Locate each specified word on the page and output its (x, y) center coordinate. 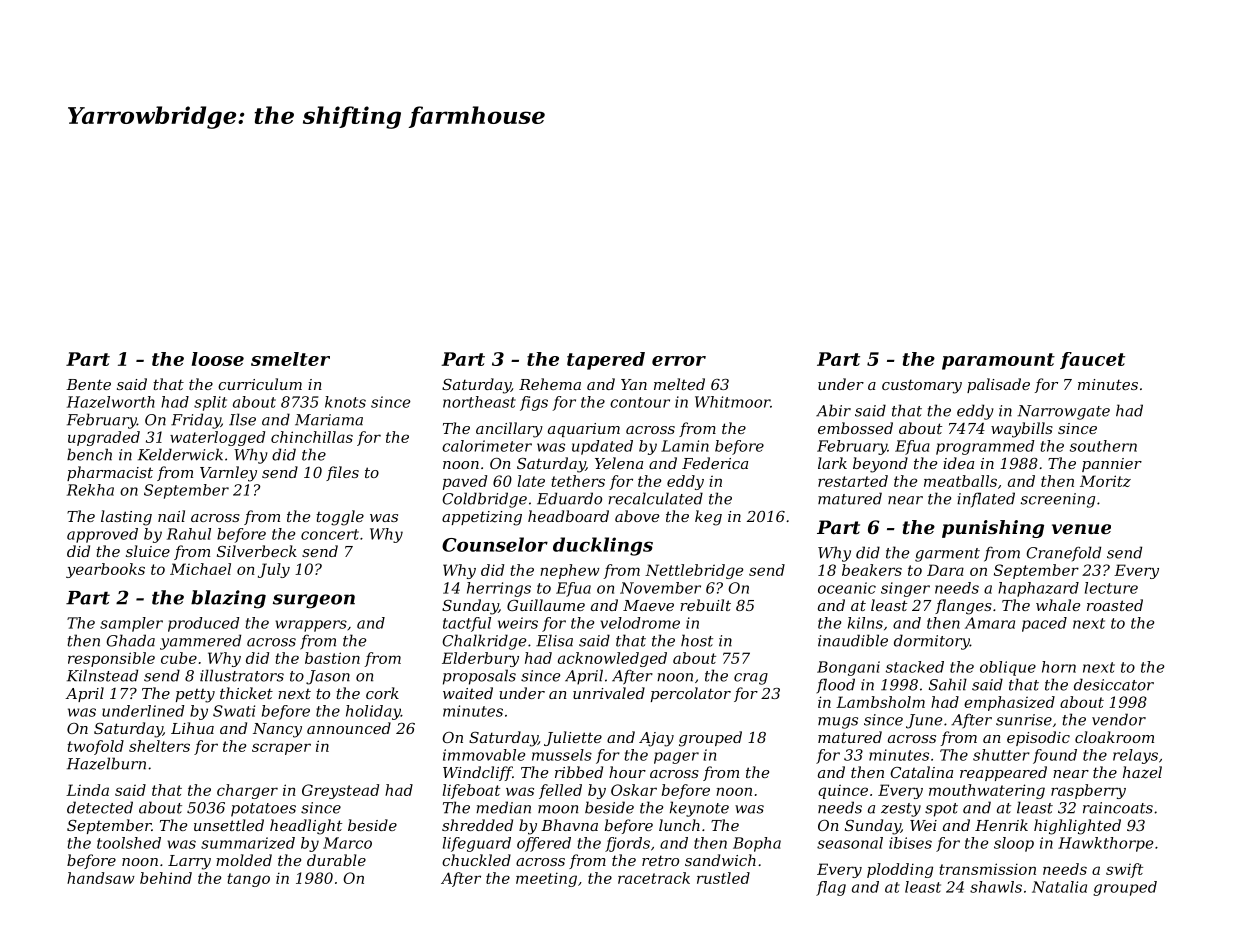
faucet (1092, 360)
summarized (248, 843)
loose (218, 359)
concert (330, 534)
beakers (872, 570)
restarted (853, 481)
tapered (606, 361)
